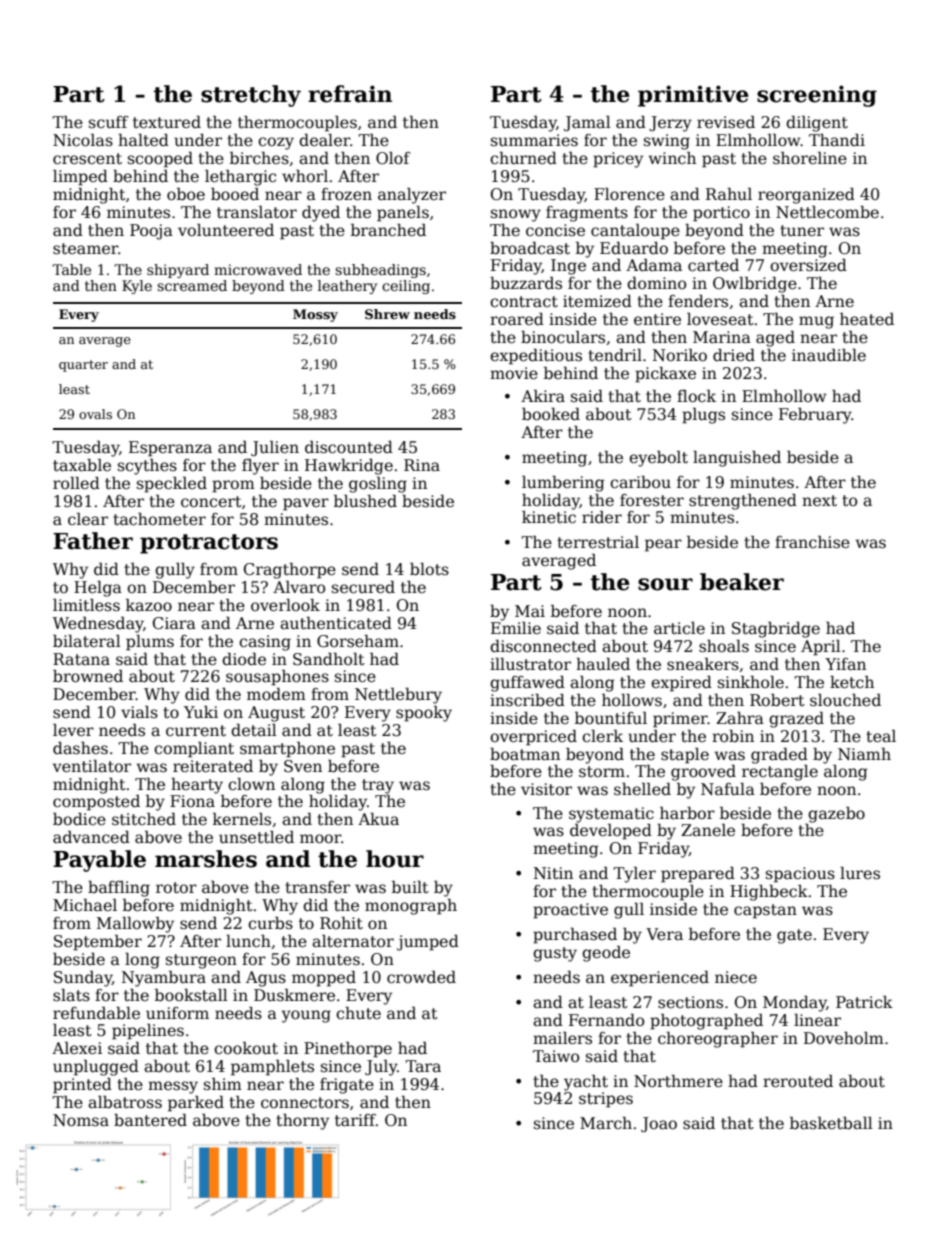 Image resolution: width=952 pixels, height=1233 pixels. I want to click on Fernando, so click(606, 1020).
